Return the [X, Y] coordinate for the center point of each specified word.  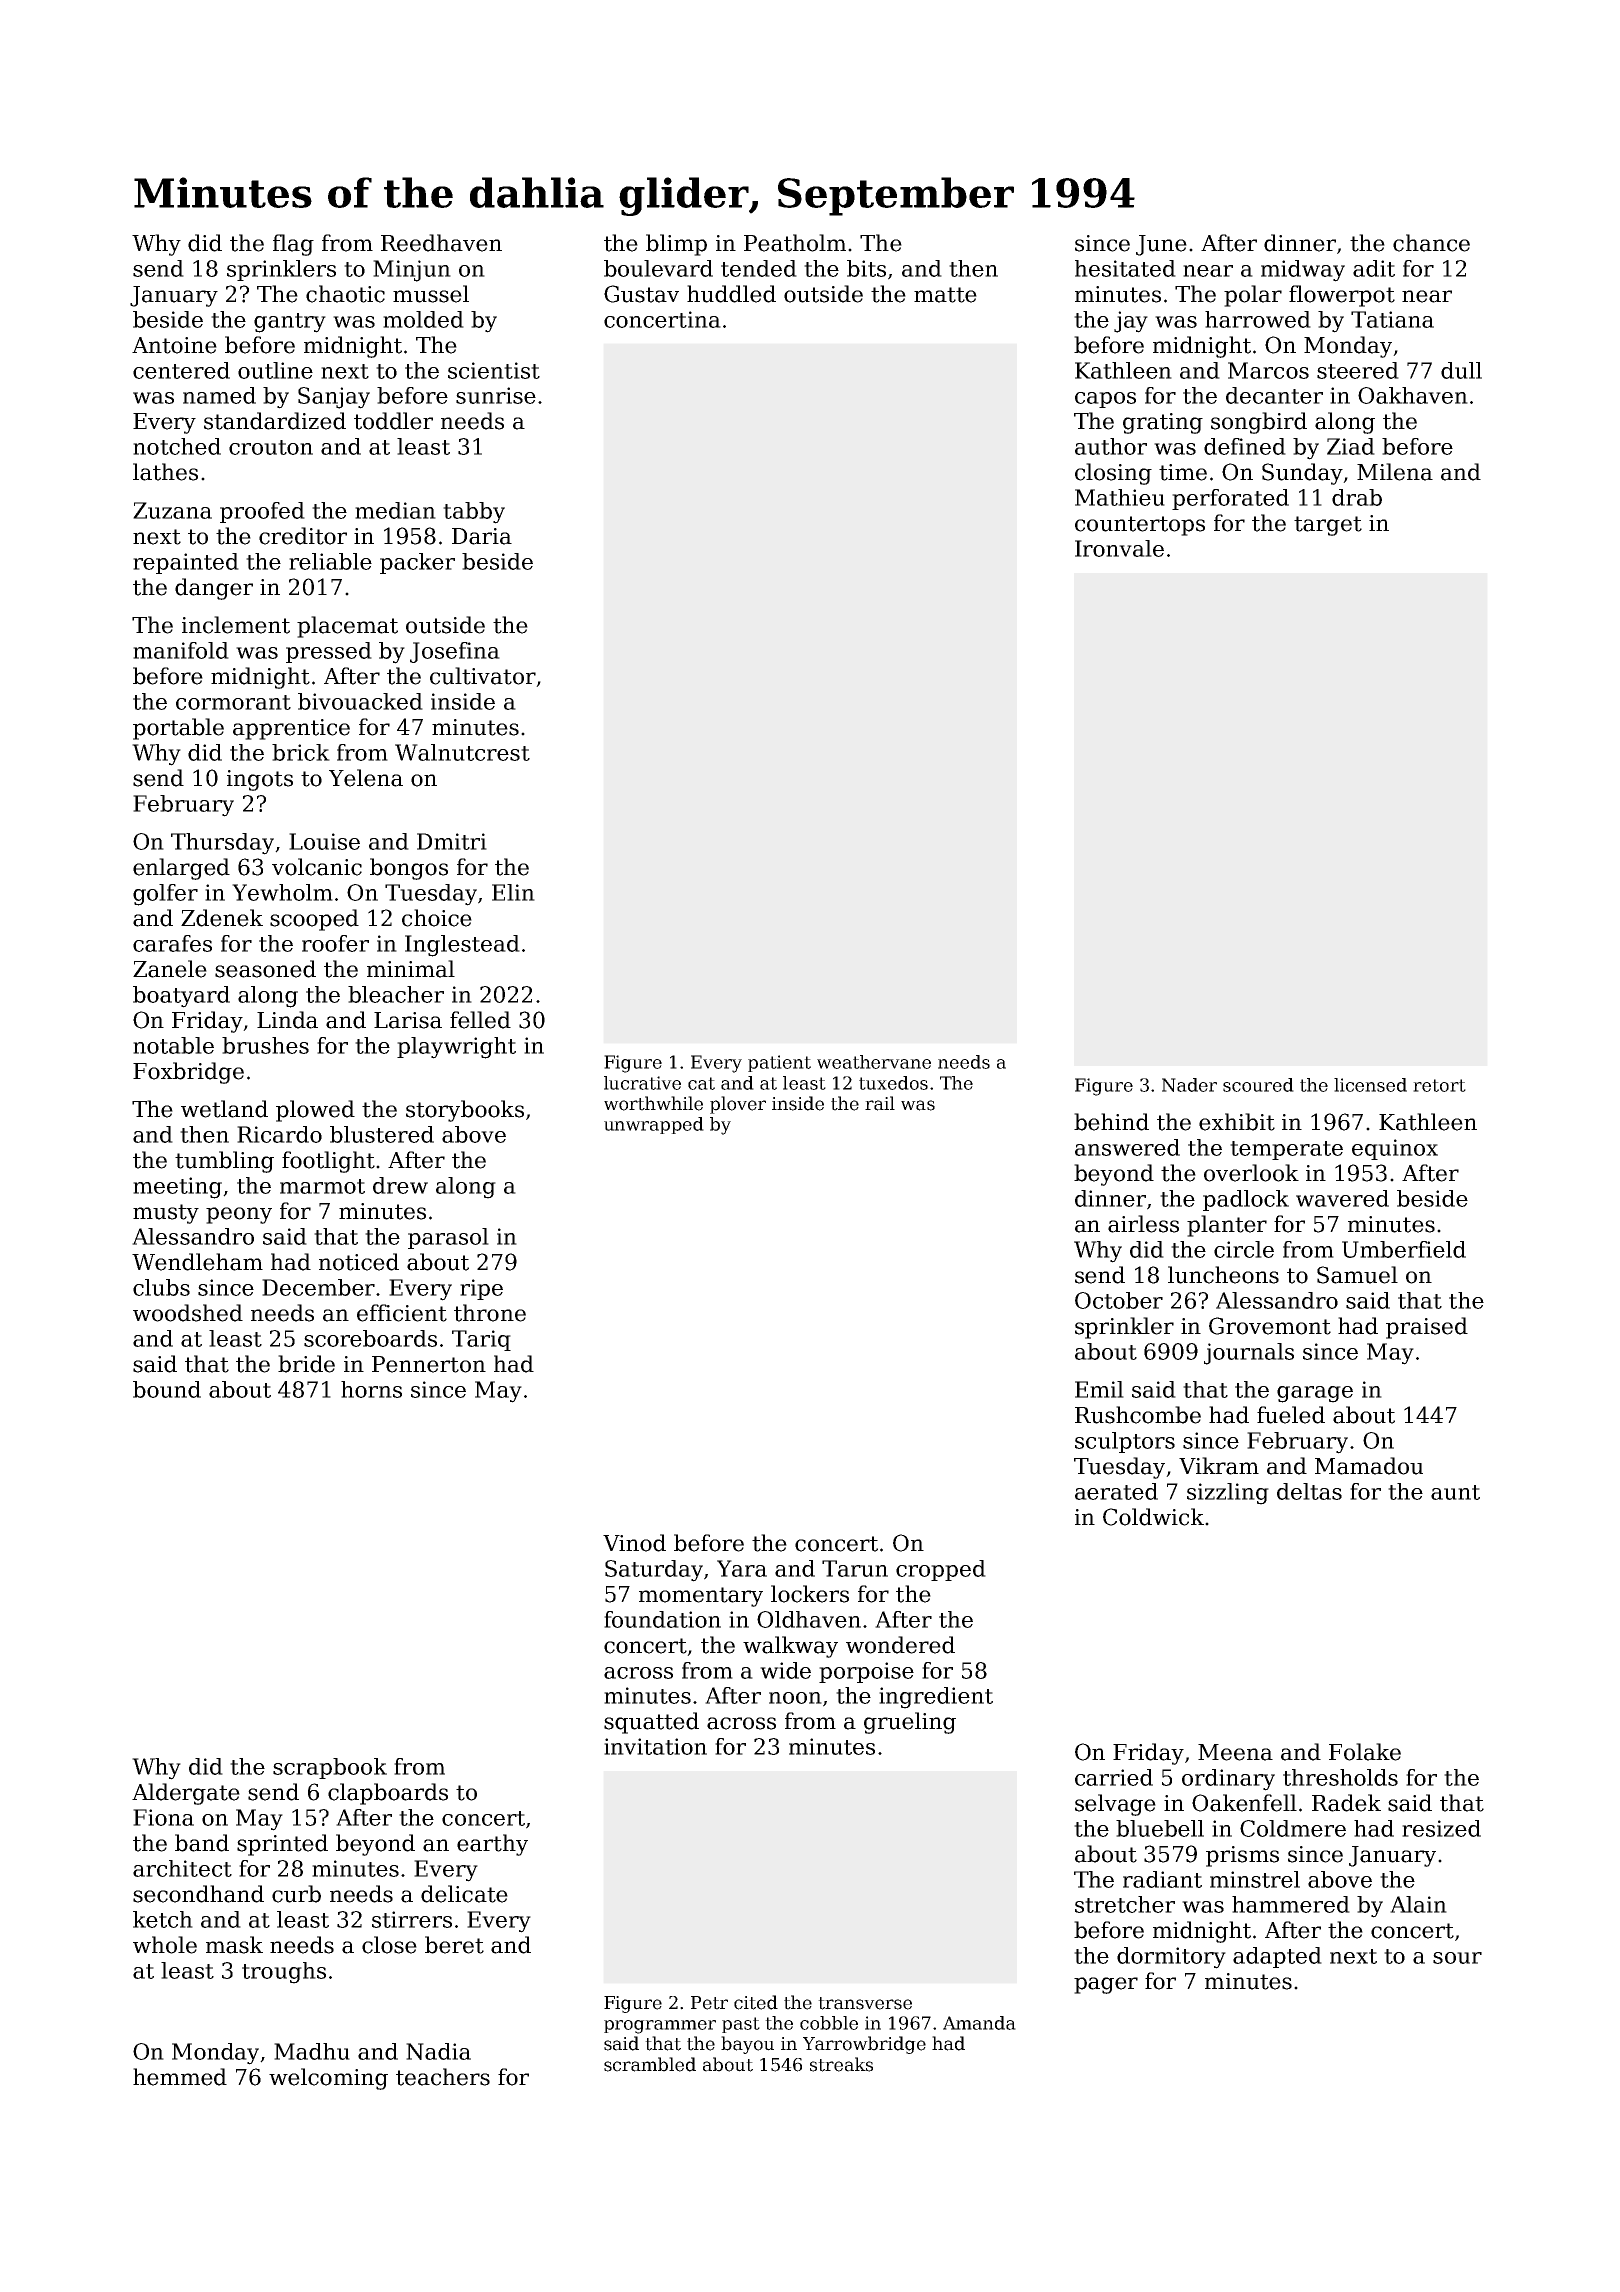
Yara [742, 1568]
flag [293, 245]
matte [945, 295]
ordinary [1228, 1780]
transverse [865, 2003]
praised [1427, 1328]
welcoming [328, 2079]
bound [167, 1389]
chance [1431, 243]
